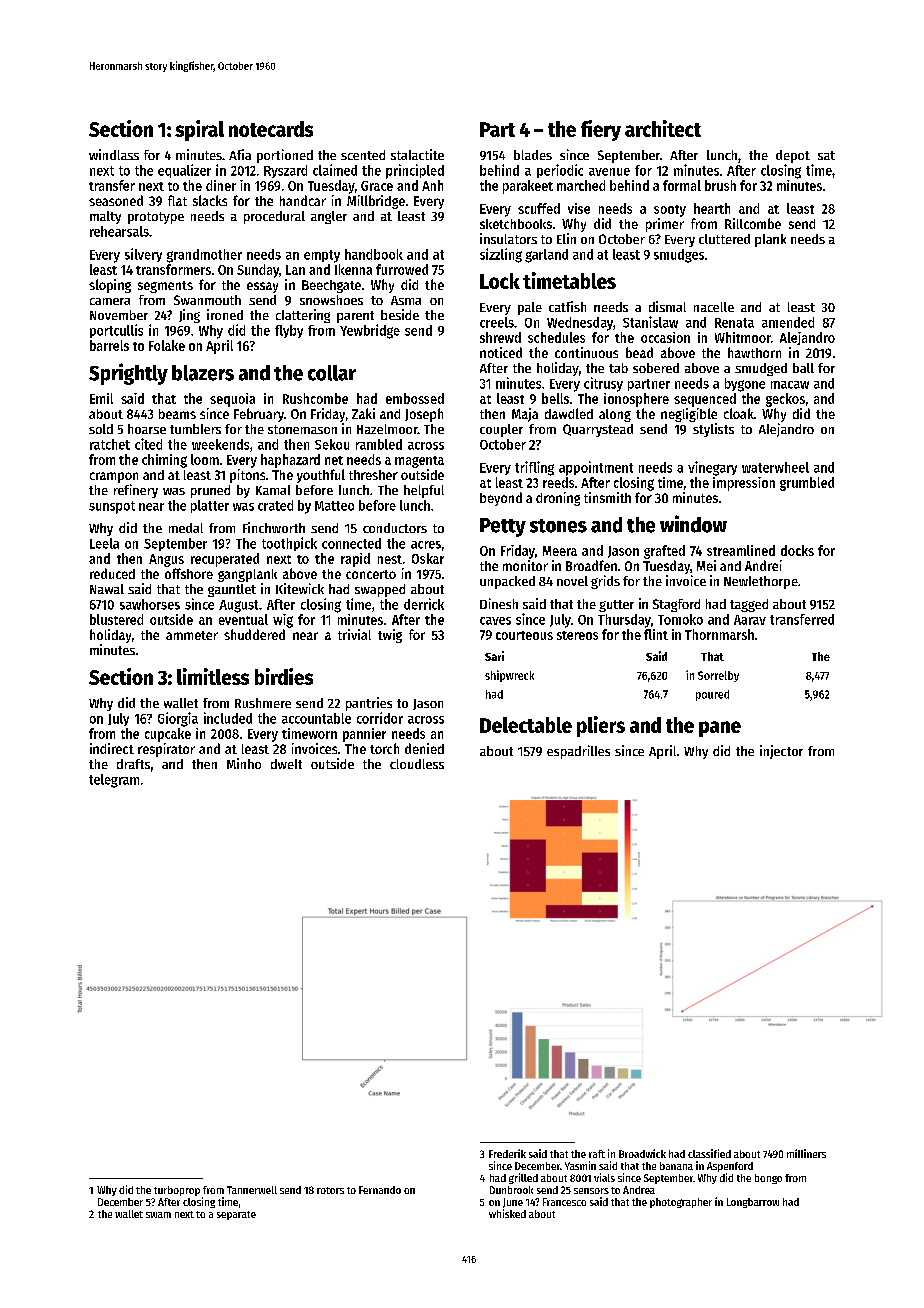  What do you see at coordinates (560, 551) in the screenshot?
I see `Meera` at bounding box center [560, 551].
